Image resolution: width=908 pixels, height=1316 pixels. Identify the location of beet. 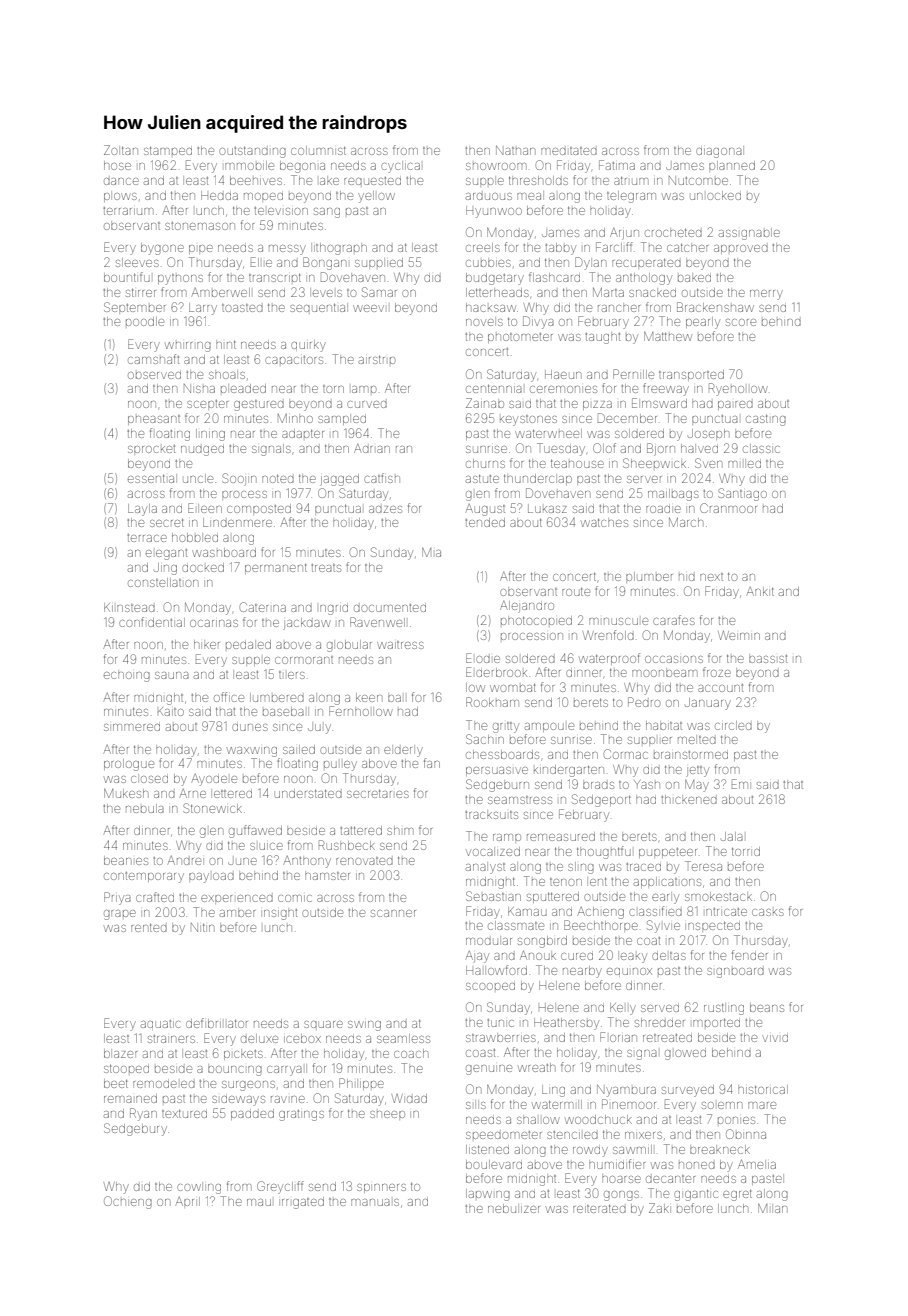
(116, 1083).
